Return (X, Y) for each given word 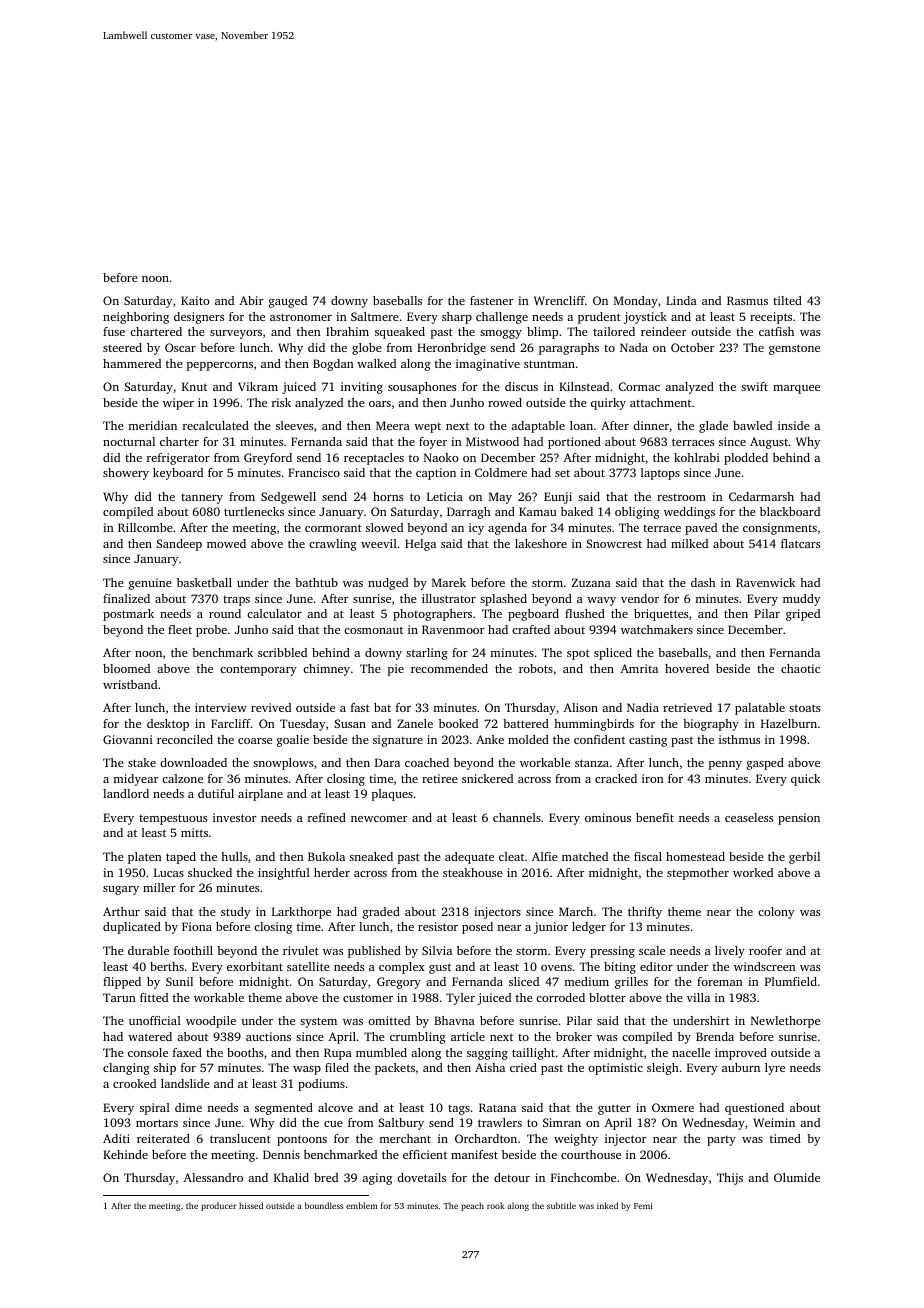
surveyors (236, 334)
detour (512, 1177)
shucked (210, 872)
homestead (695, 856)
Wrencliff (559, 300)
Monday (636, 302)
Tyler (460, 999)
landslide (185, 1083)
